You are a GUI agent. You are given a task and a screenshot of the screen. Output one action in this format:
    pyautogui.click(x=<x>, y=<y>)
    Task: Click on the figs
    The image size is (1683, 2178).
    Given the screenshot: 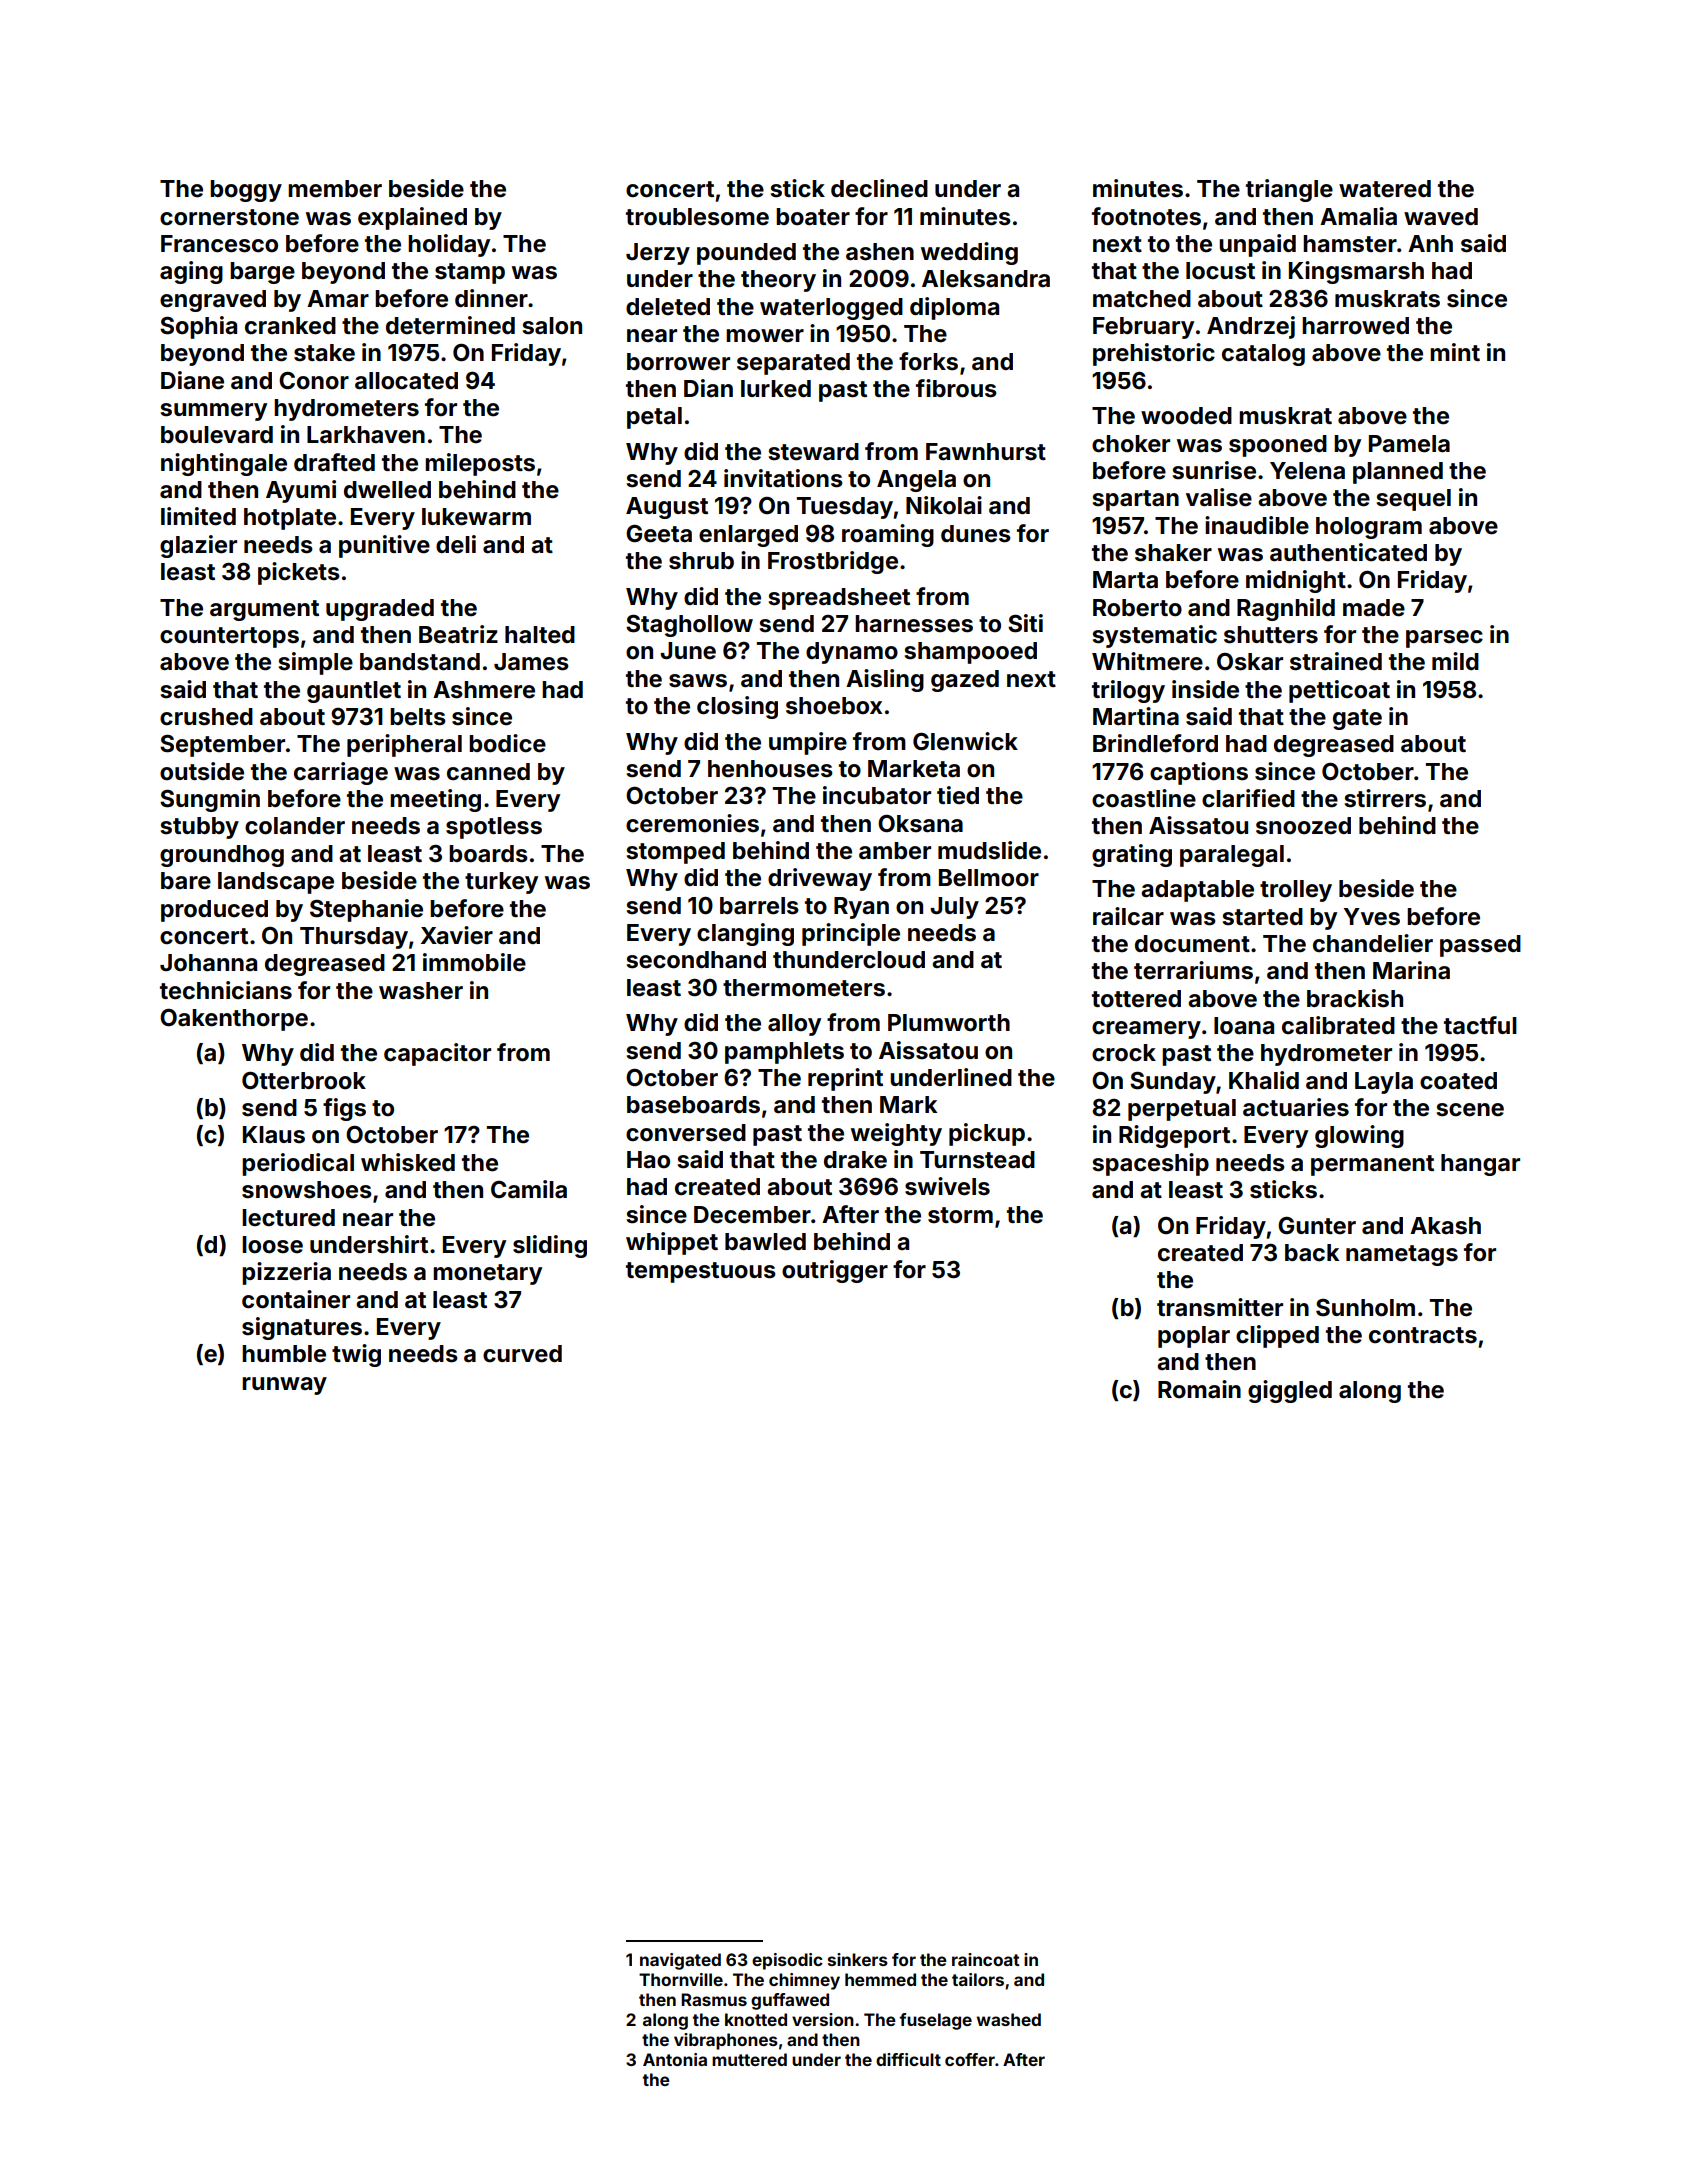 What is the action you would take?
    pyautogui.click(x=344, y=1109)
